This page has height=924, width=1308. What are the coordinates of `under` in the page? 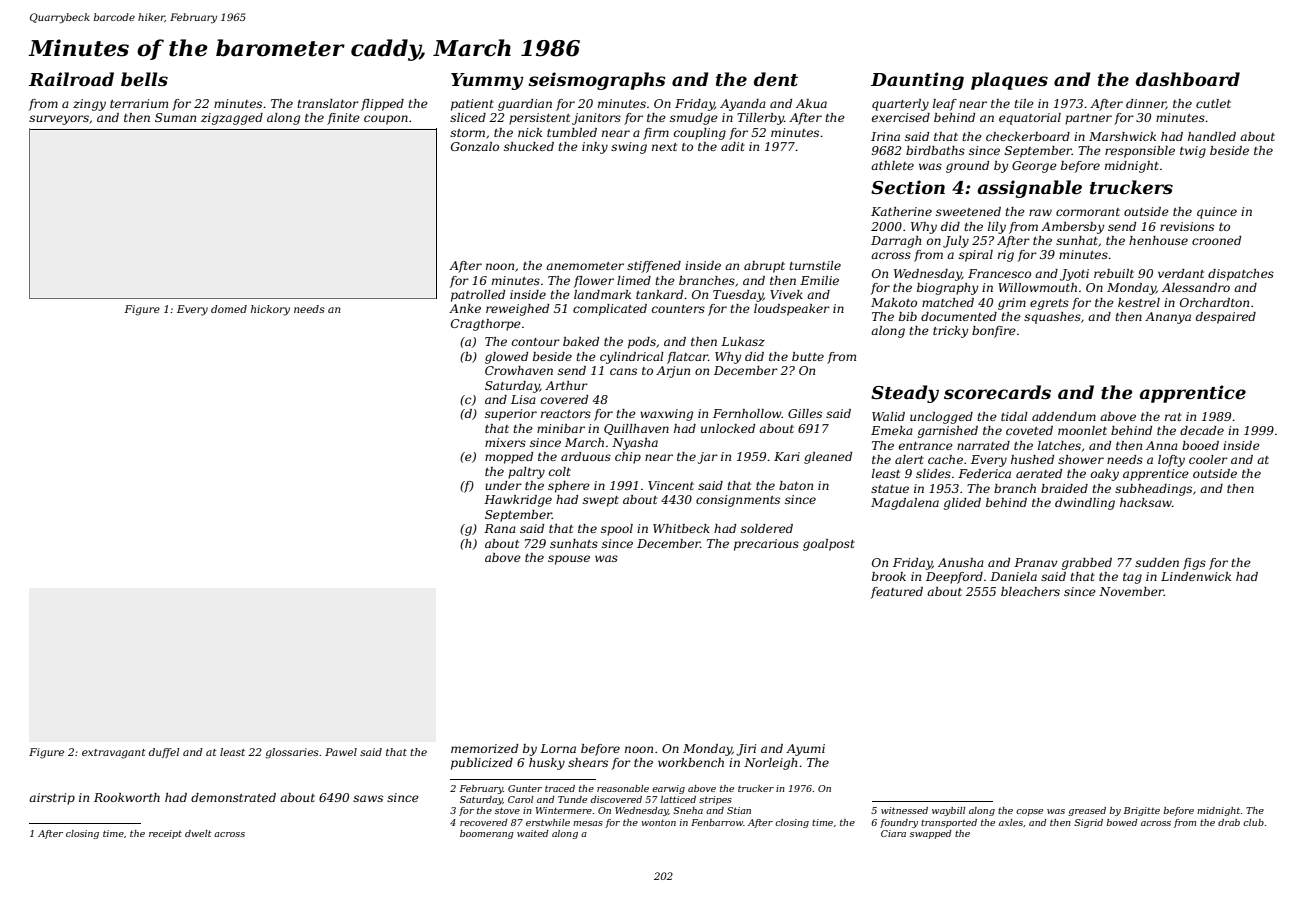 It's located at (503, 485).
